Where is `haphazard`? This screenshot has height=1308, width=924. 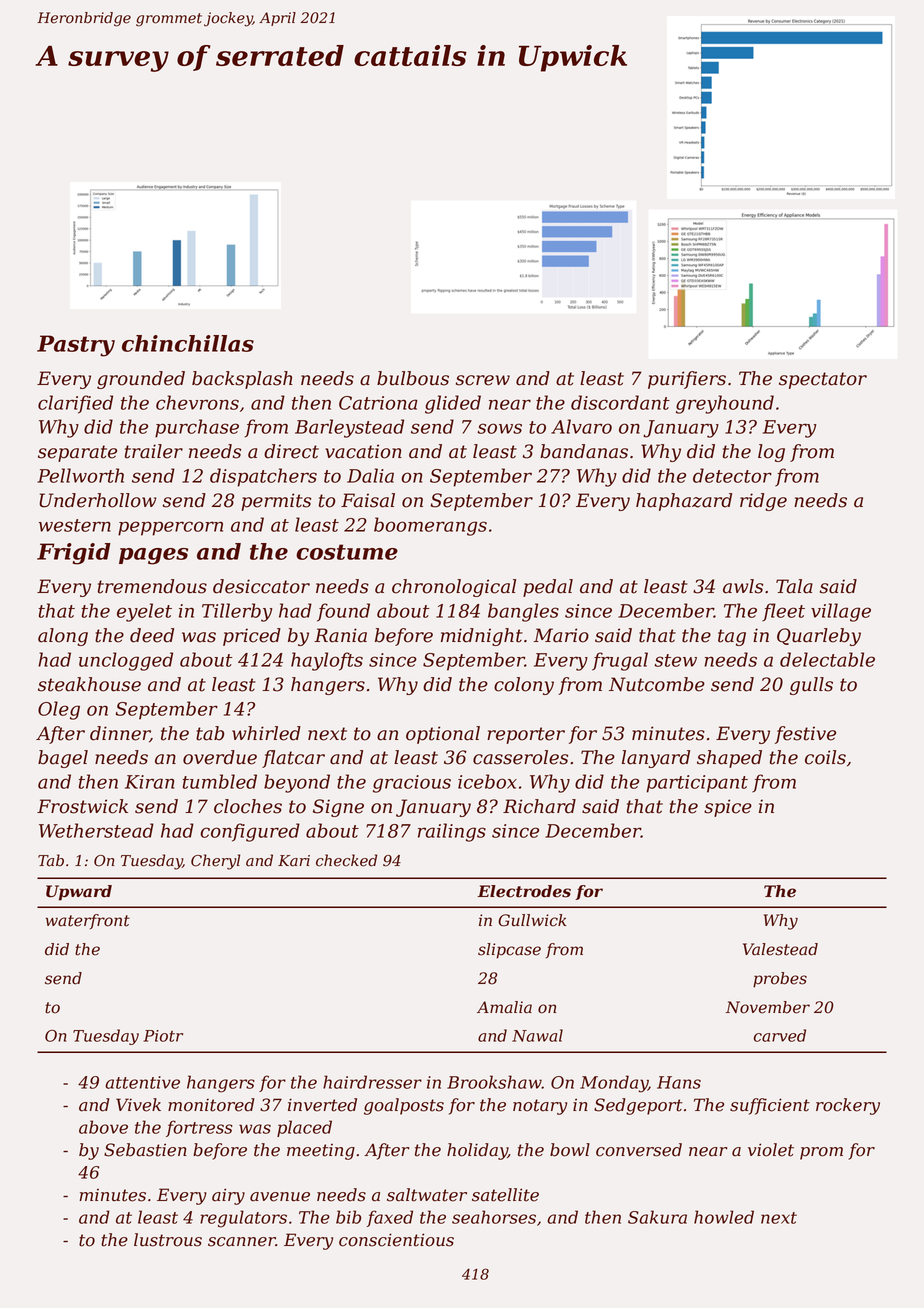 haphazard is located at coordinates (684, 502).
